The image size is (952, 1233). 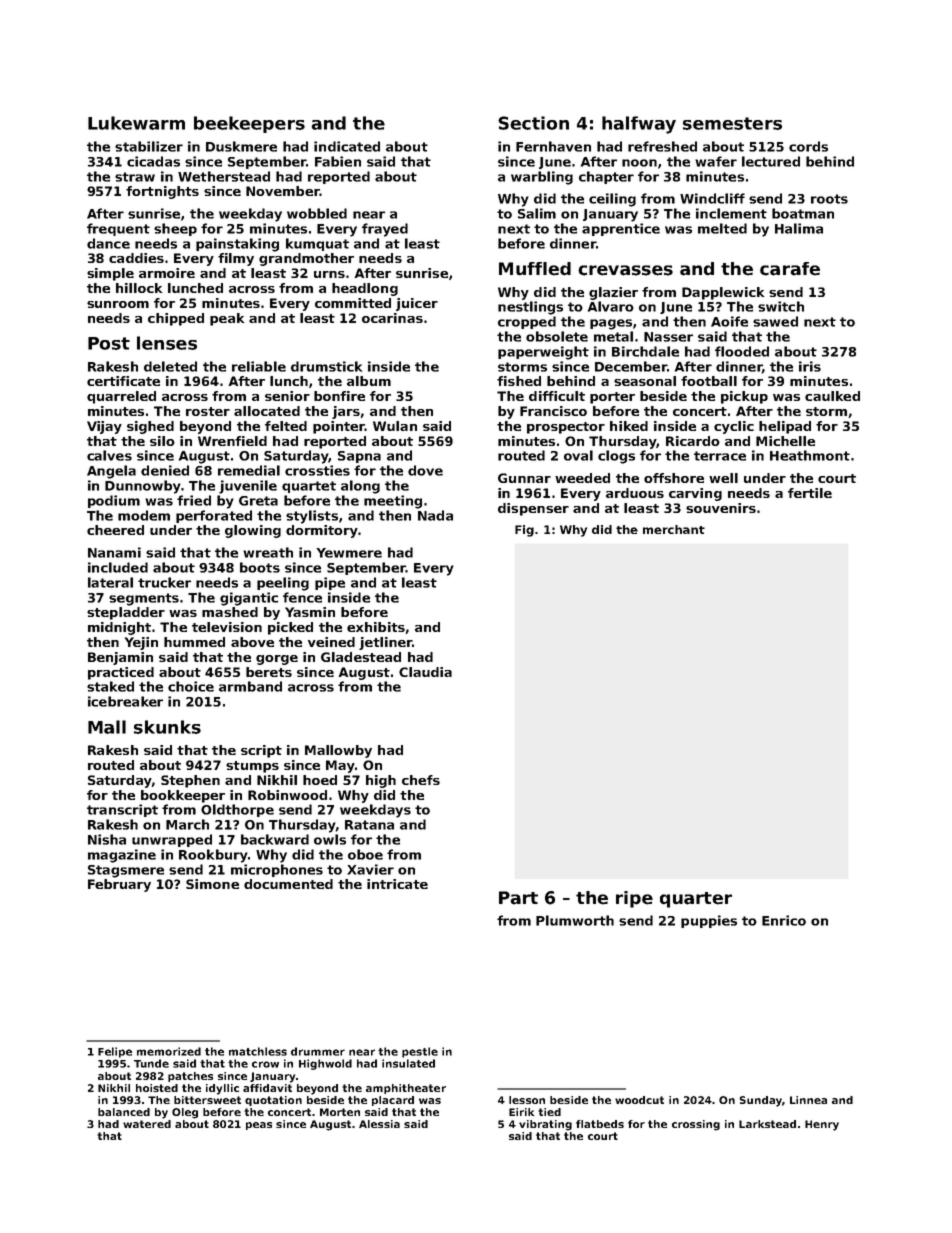 I want to click on indicated, so click(x=347, y=146).
